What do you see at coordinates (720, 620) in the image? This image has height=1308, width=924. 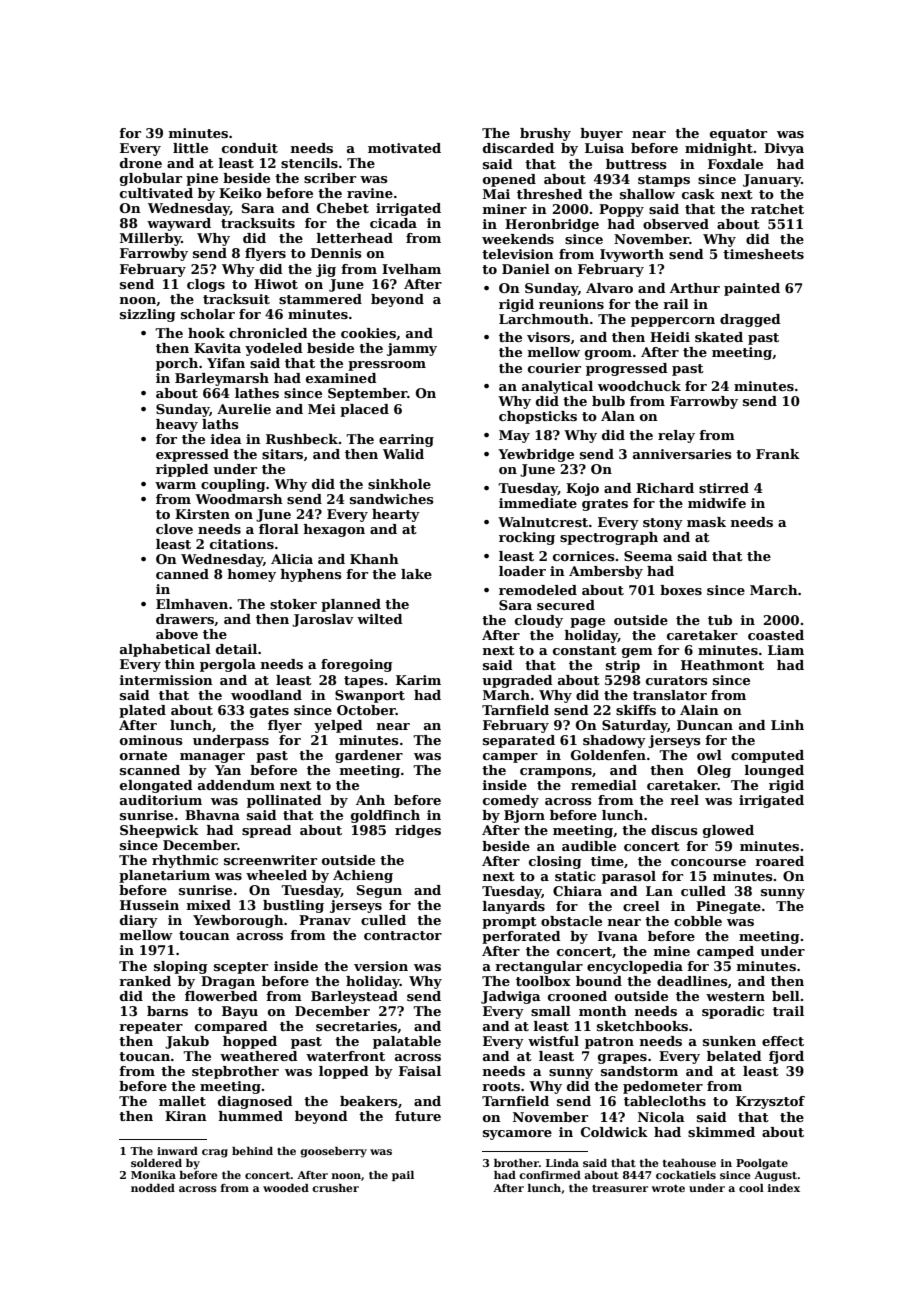 I see `tub` at bounding box center [720, 620].
